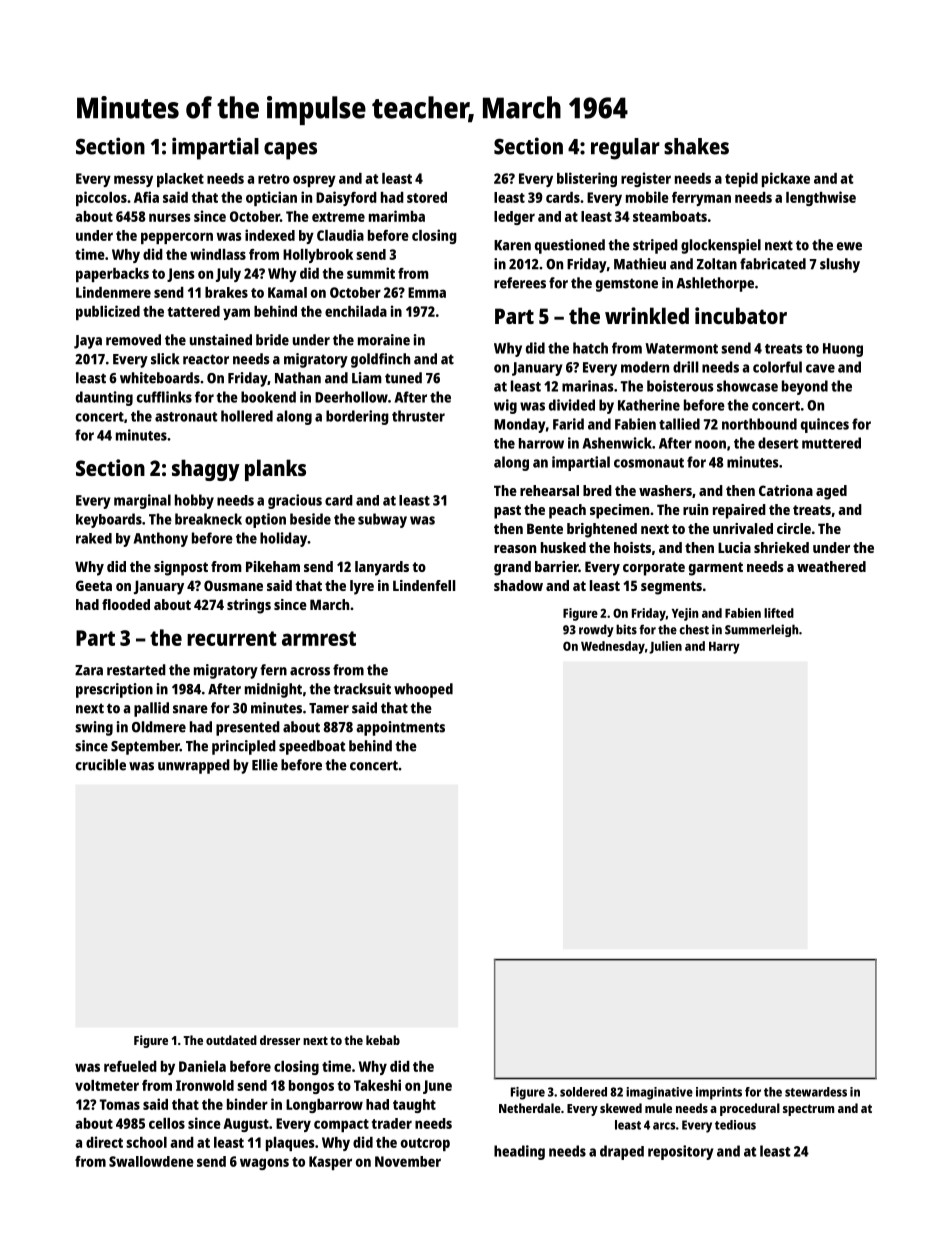 The image size is (952, 1233). Describe the element at coordinates (205, 1085) in the image. I see `Ironwold` at that location.
